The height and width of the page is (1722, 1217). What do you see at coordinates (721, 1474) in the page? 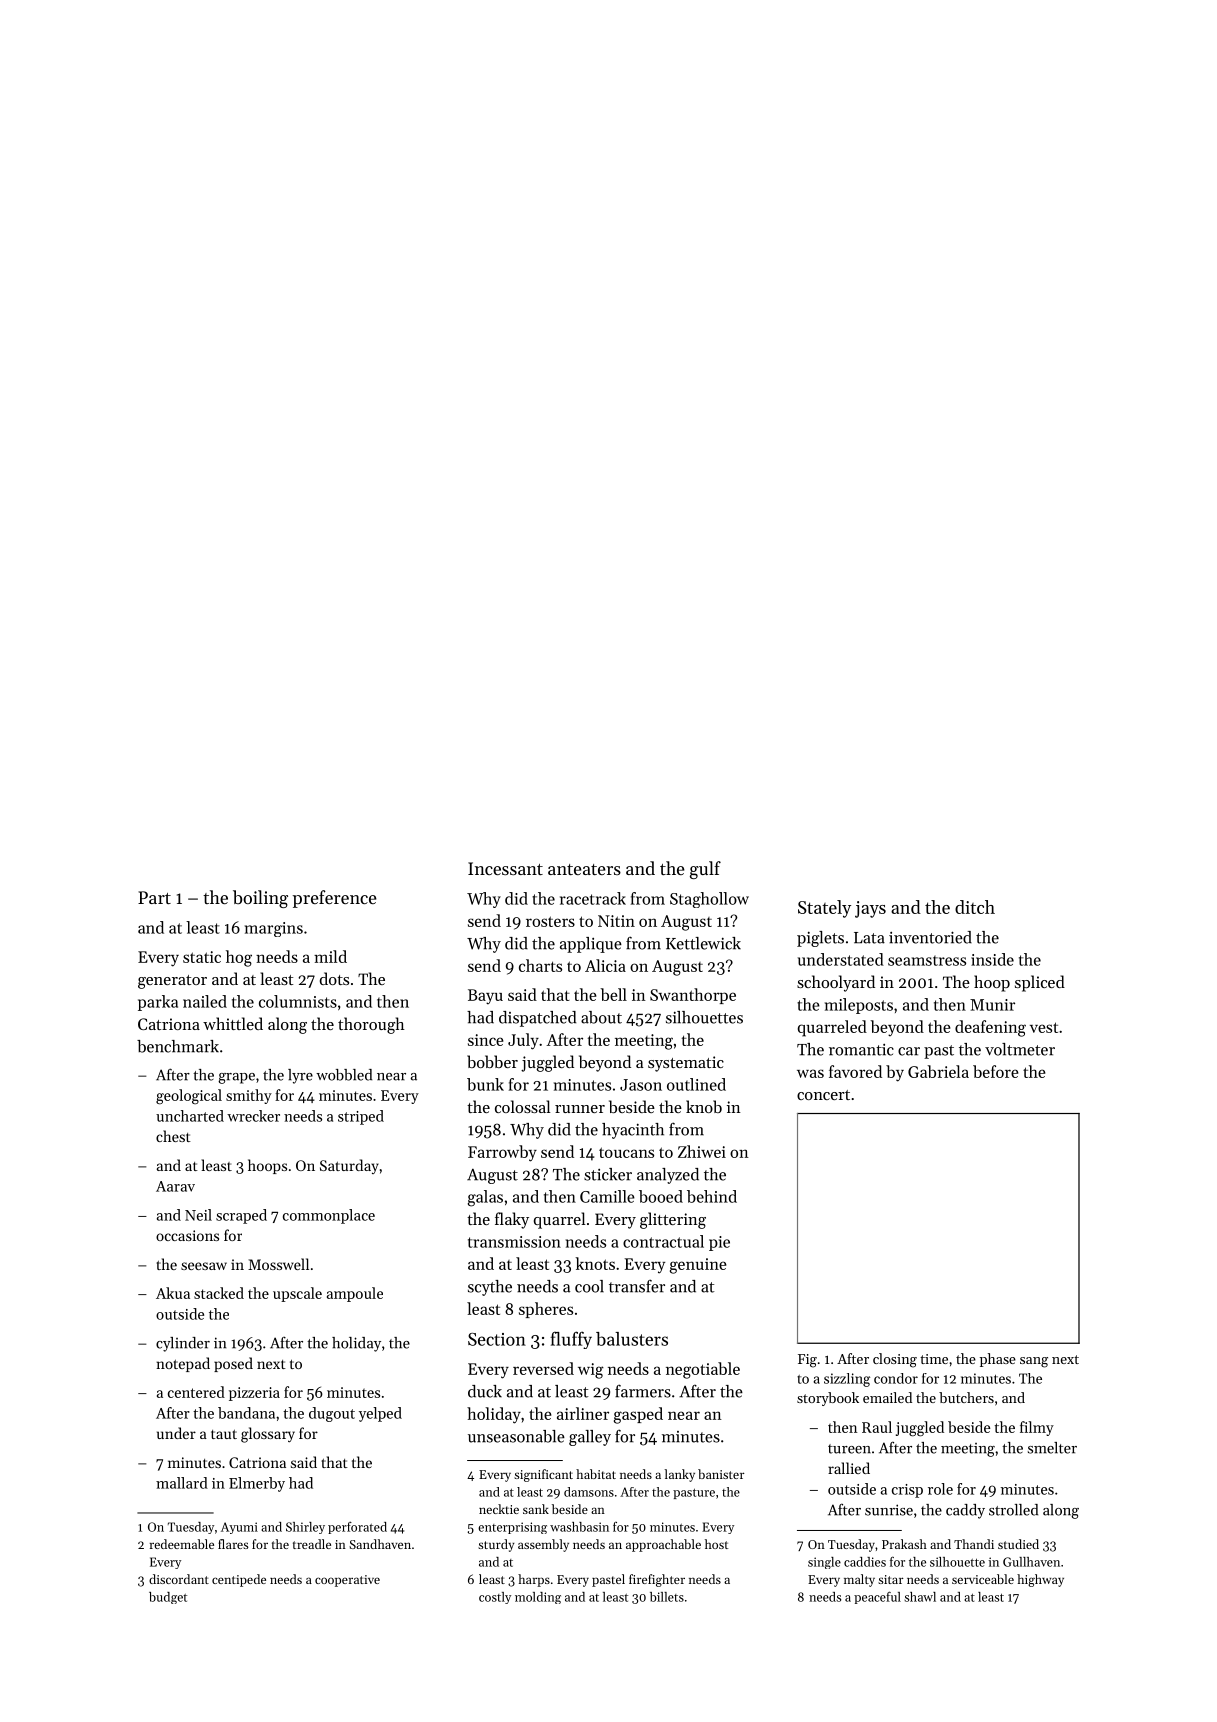
I see `banister` at bounding box center [721, 1474].
